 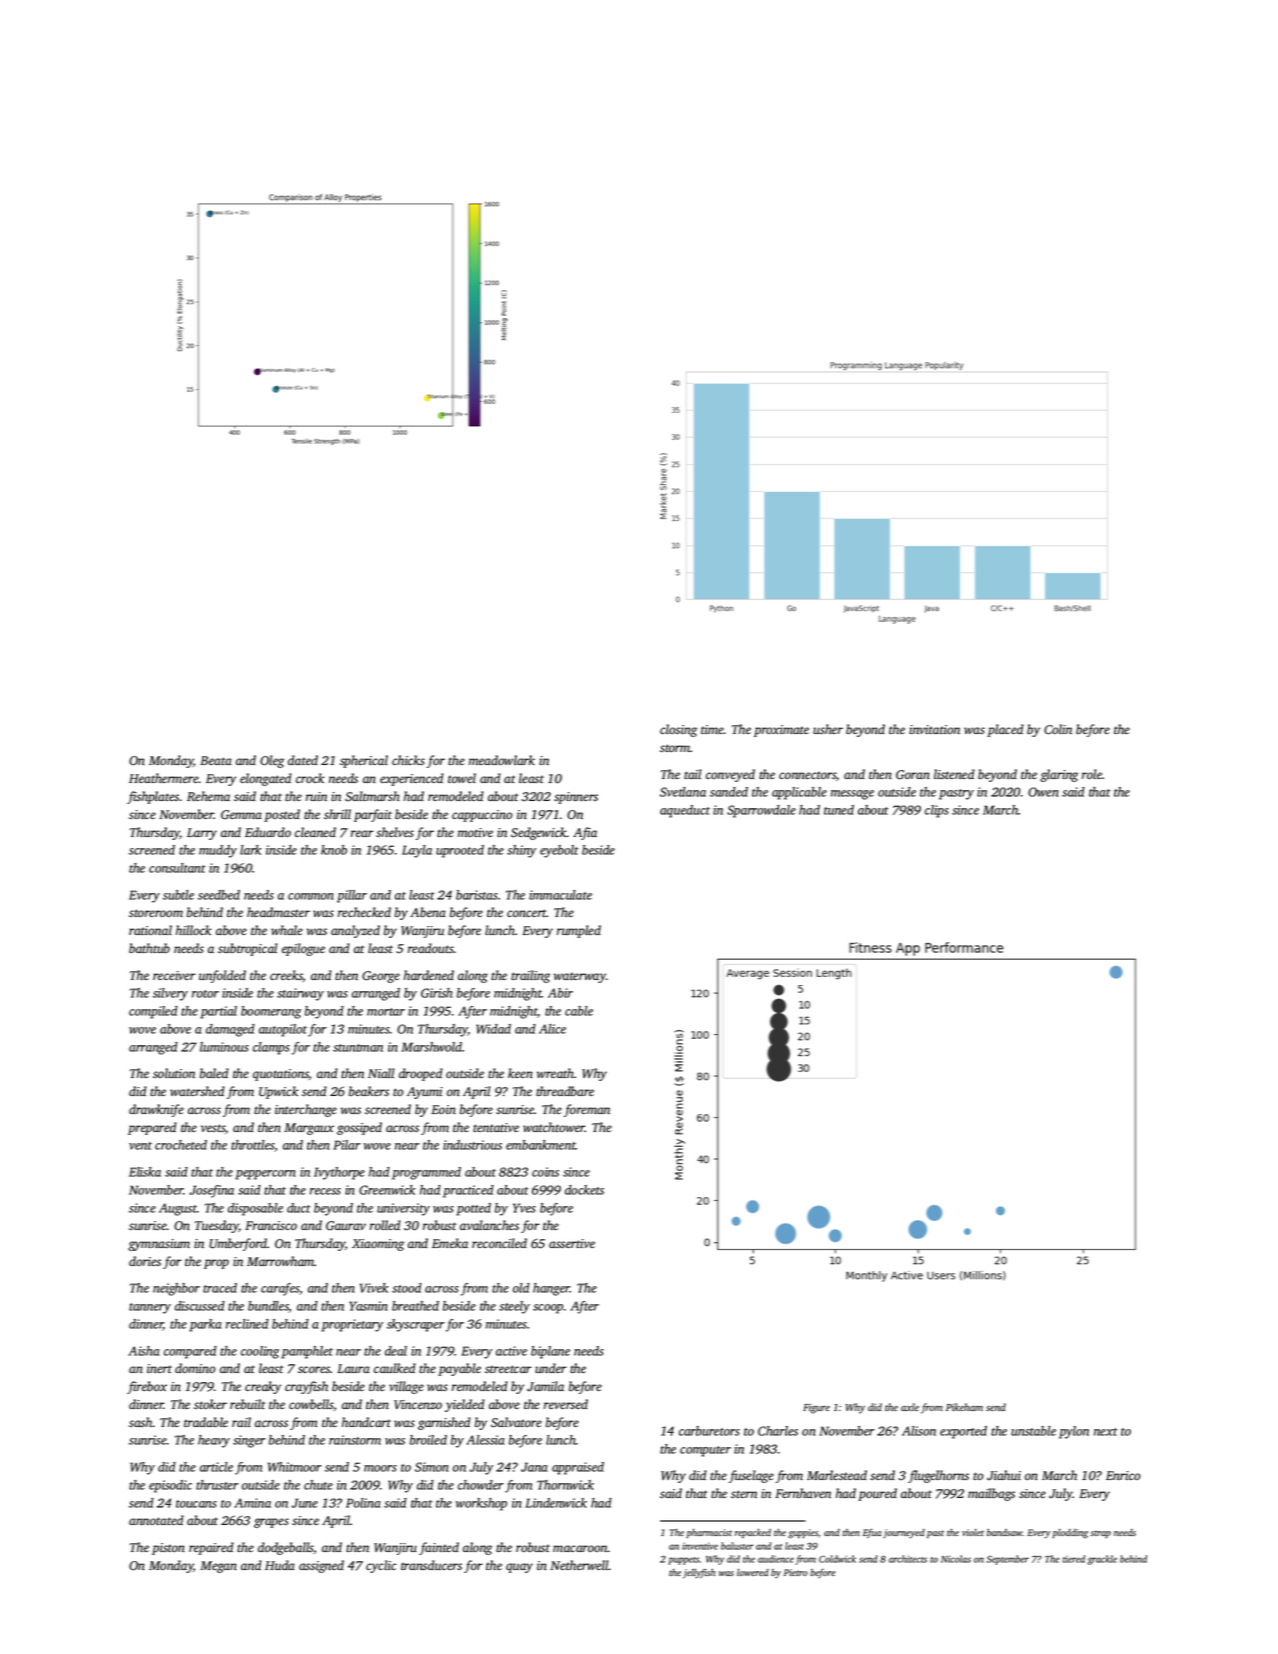 What do you see at coordinates (552, 1029) in the screenshot?
I see `Alice` at bounding box center [552, 1029].
